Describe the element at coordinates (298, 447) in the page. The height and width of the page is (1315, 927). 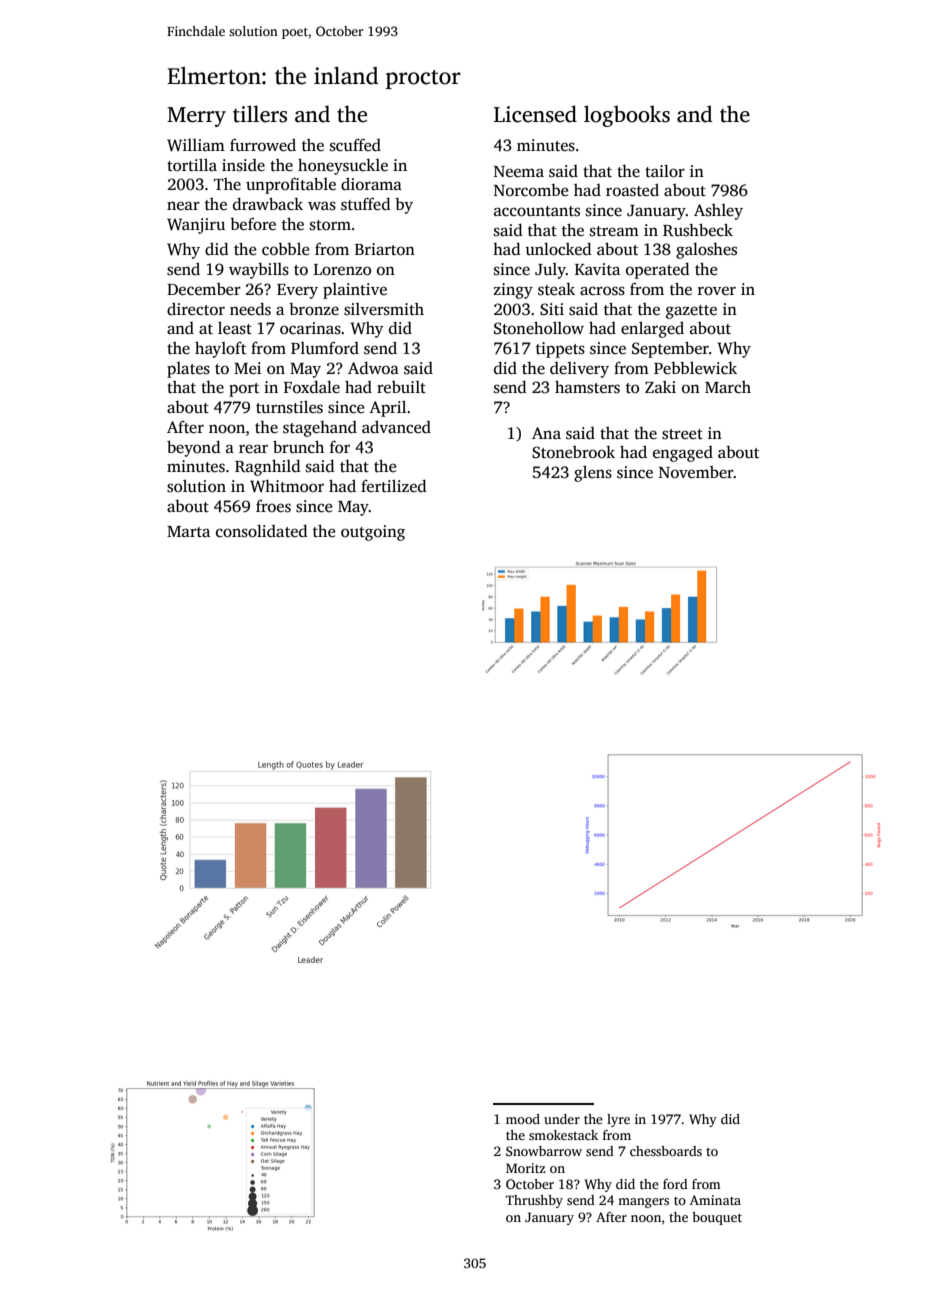
I see `brunch` at that location.
